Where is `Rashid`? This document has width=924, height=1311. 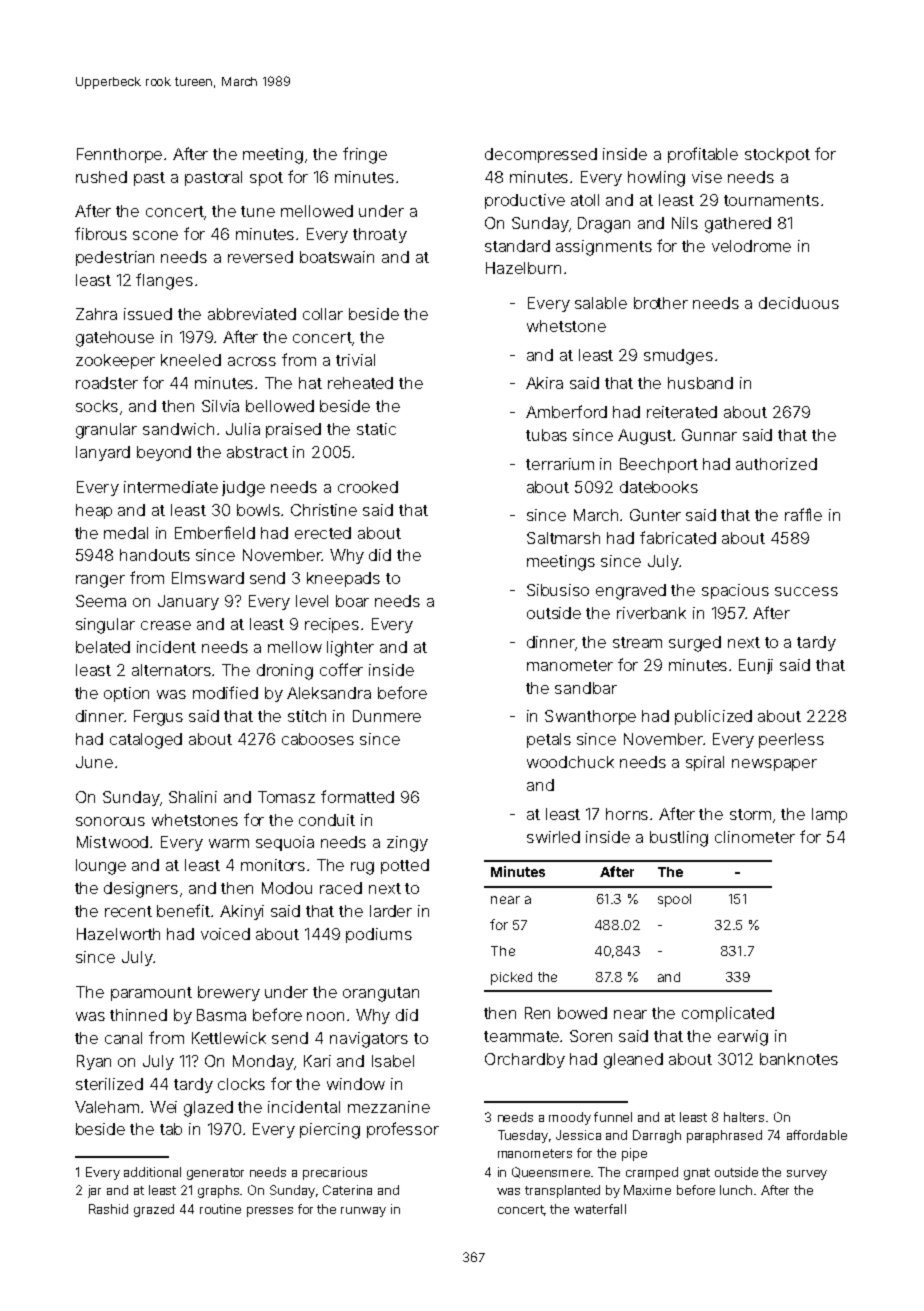
Rashid is located at coordinates (108, 1209).
